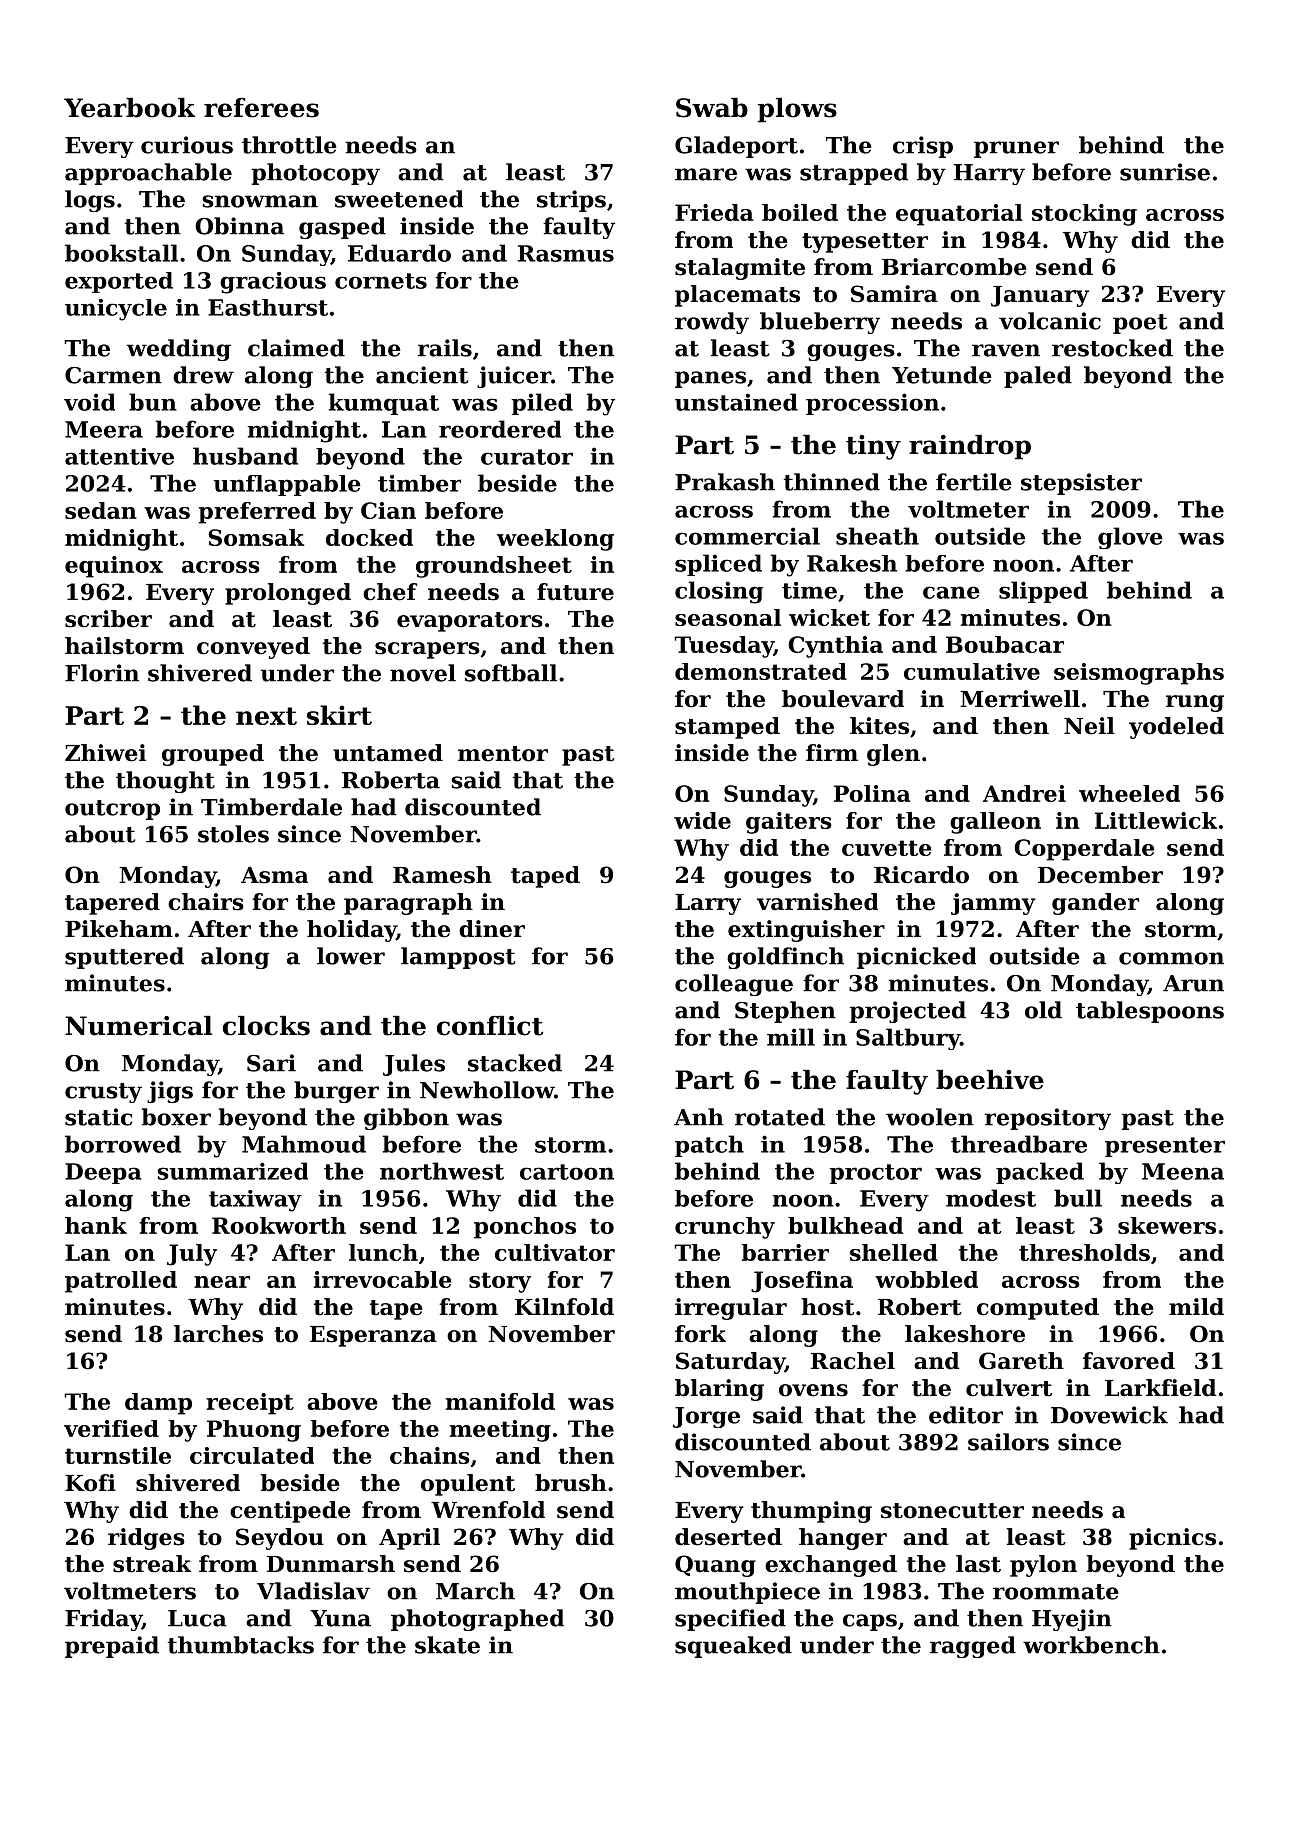 This screenshot has width=1289, height=1823. I want to click on Andrei, so click(1024, 793).
